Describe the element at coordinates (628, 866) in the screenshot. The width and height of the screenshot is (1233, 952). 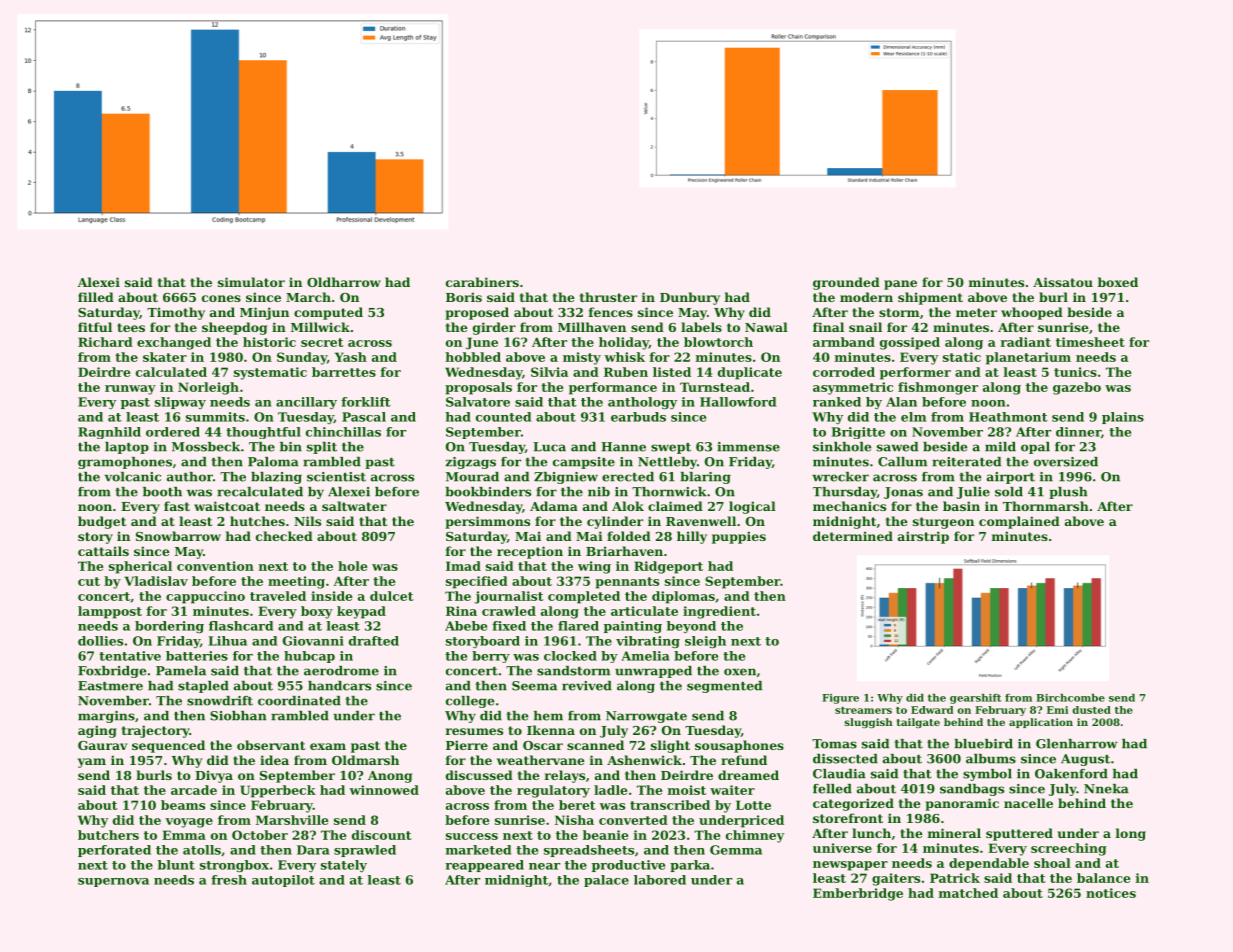
I see `productive` at that location.
